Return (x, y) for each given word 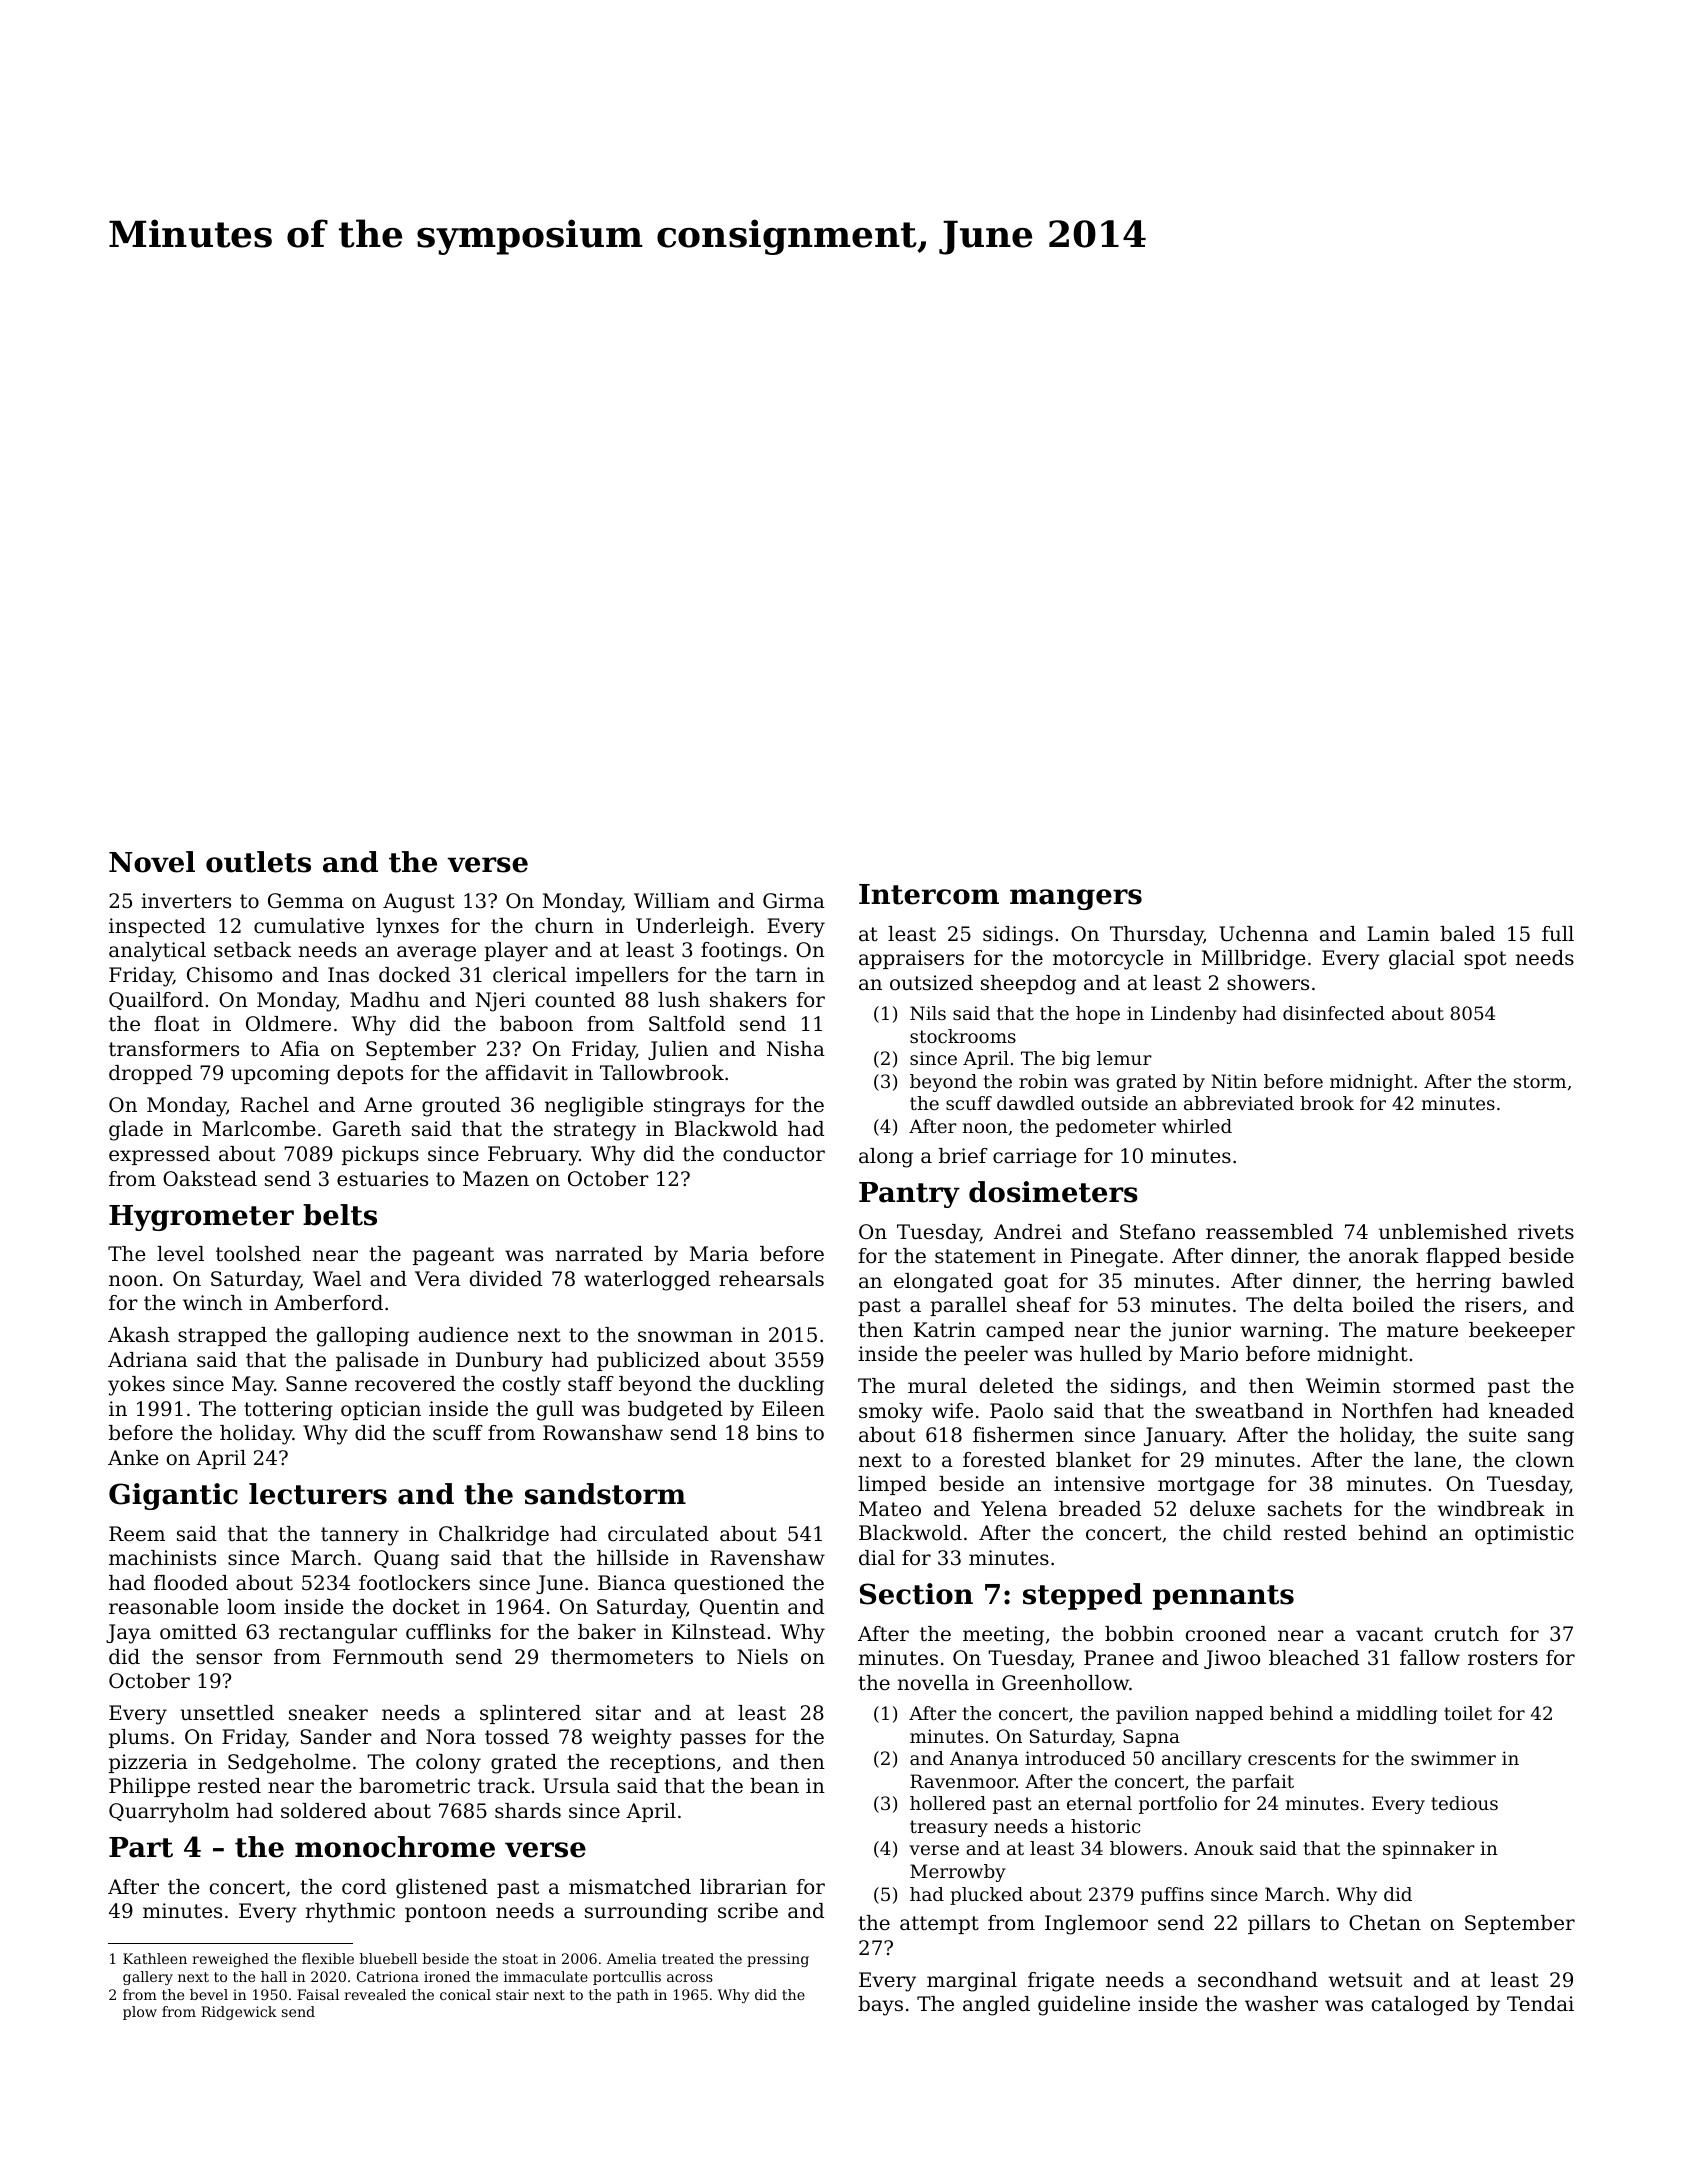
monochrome (395, 1847)
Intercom (929, 894)
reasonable (164, 1607)
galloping (363, 1337)
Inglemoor (1096, 1925)
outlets (258, 862)
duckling (781, 1386)
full (1558, 933)
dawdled (1035, 1103)
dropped (150, 1074)
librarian (743, 1887)
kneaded (1531, 1411)
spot (1485, 960)
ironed (447, 1976)
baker (607, 1631)
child (1247, 1533)
